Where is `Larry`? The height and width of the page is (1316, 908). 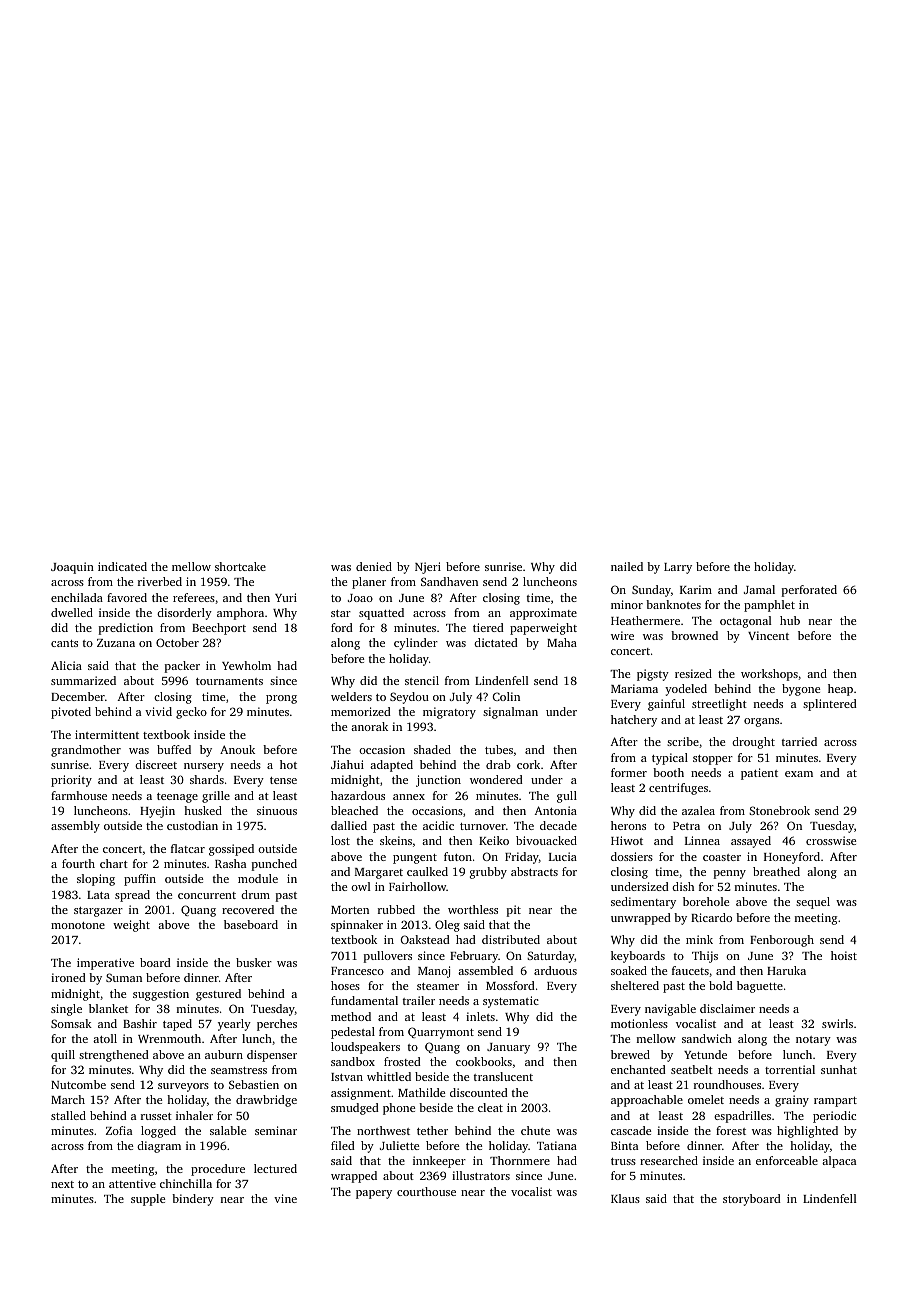
Larry is located at coordinates (678, 568).
